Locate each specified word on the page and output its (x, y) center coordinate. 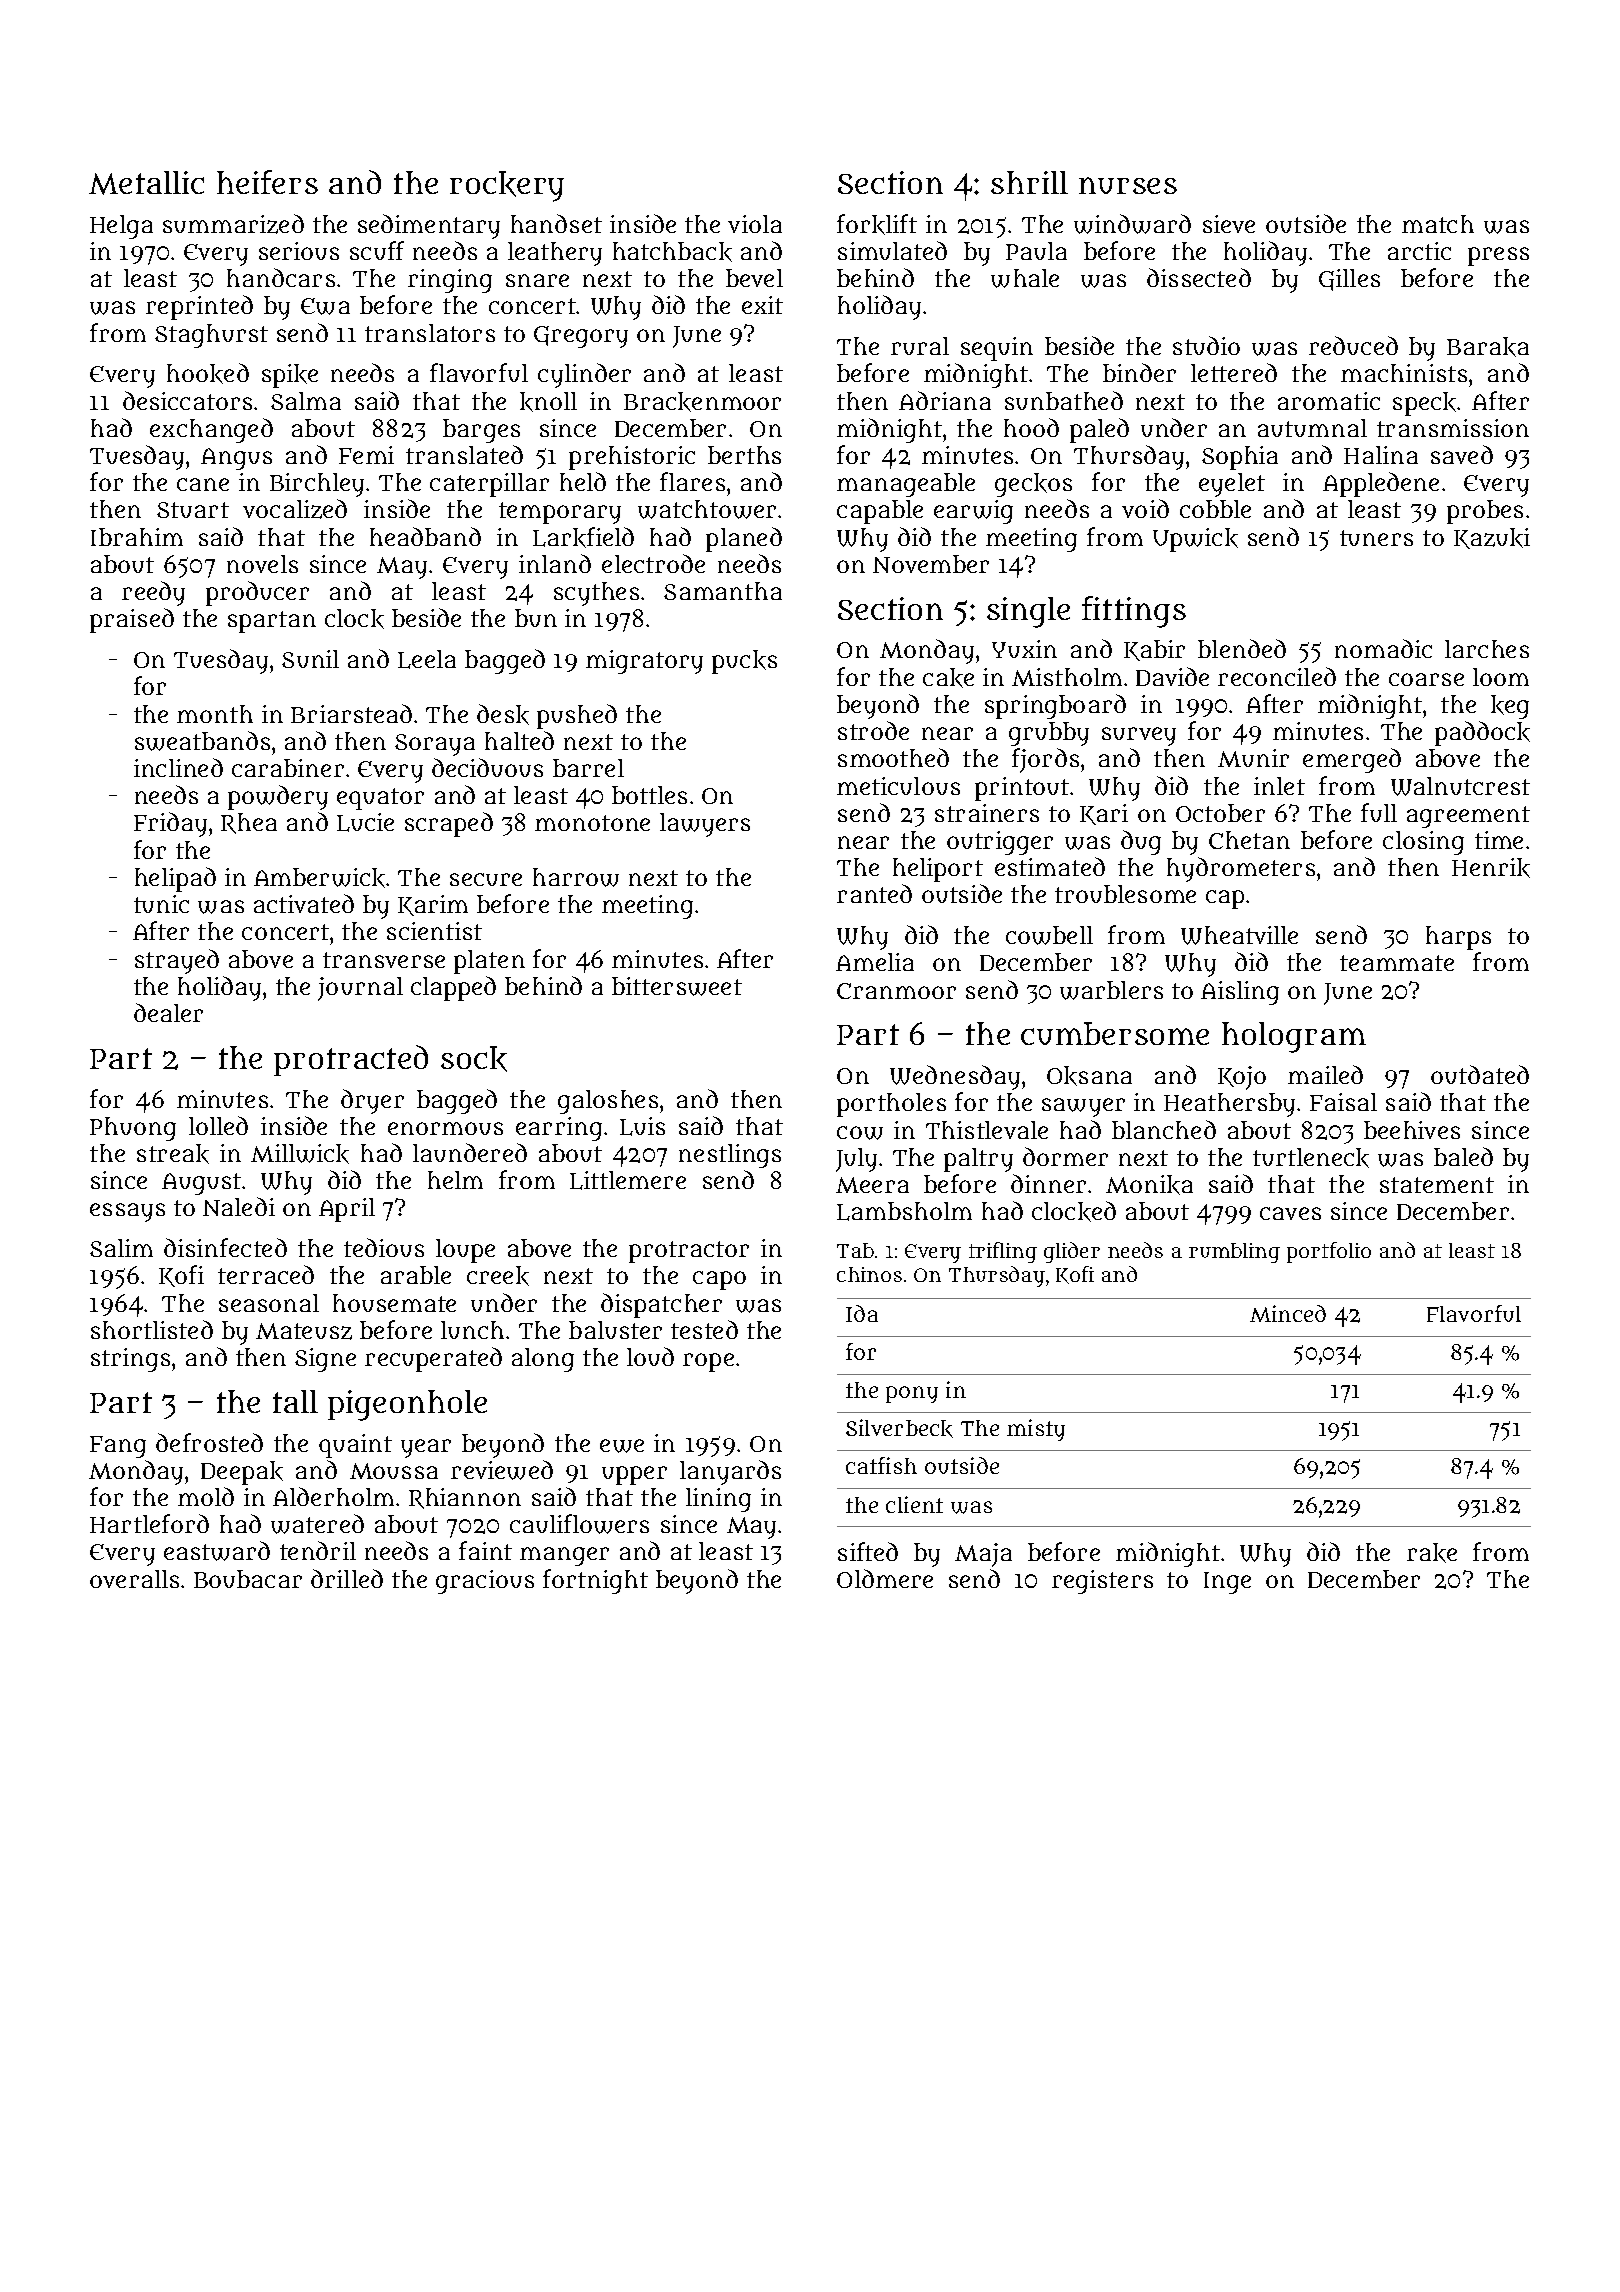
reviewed (502, 1470)
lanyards (730, 1472)
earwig (973, 512)
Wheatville (1239, 935)
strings (130, 1360)
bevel (754, 278)
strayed (177, 961)
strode (873, 730)
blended (1242, 648)
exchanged (211, 430)
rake (1432, 1553)
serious (299, 251)
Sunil (310, 659)
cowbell (1049, 935)
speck (1424, 404)
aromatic (1329, 401)
